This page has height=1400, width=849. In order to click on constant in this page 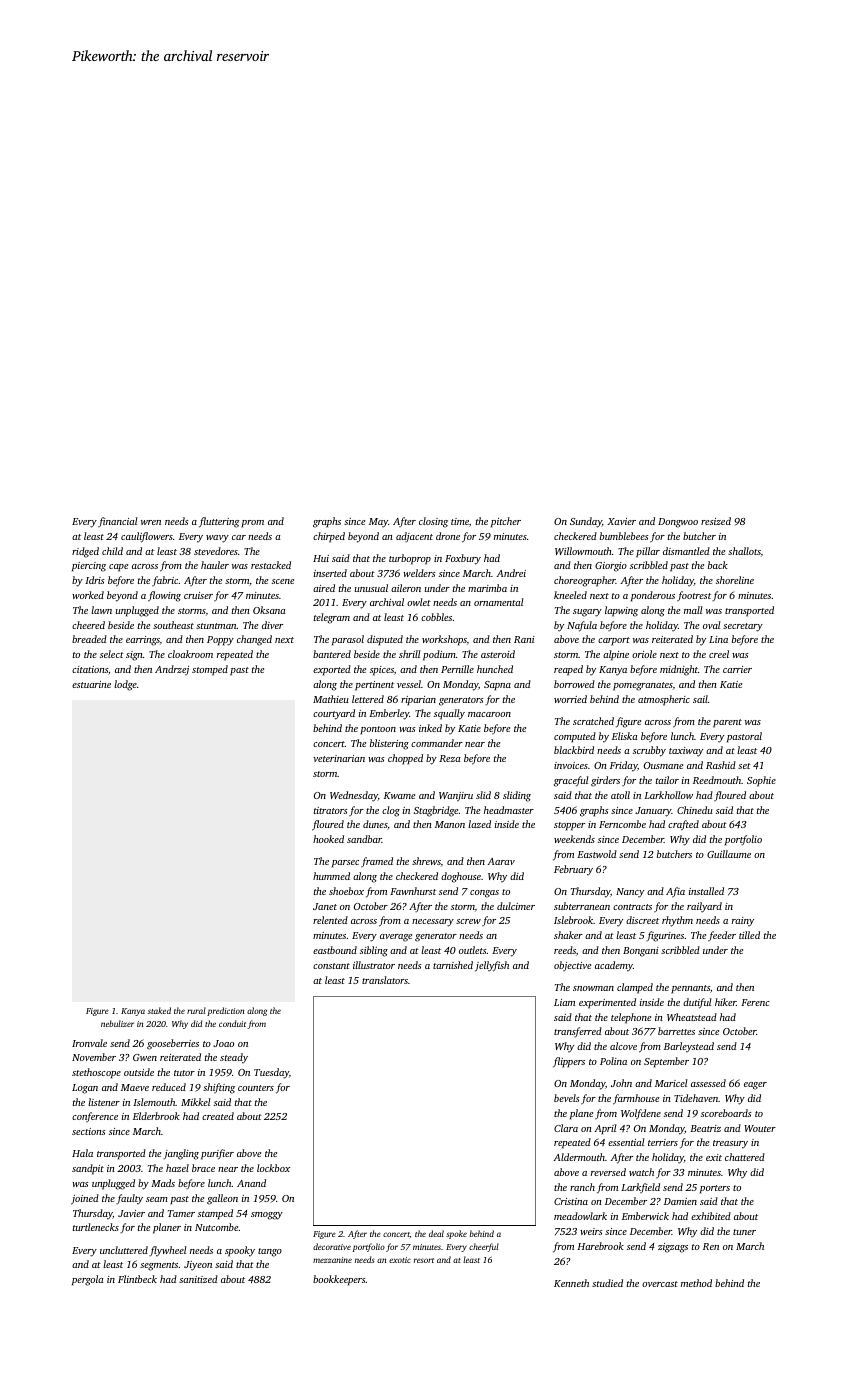, I will do `click(331, 966)`.
